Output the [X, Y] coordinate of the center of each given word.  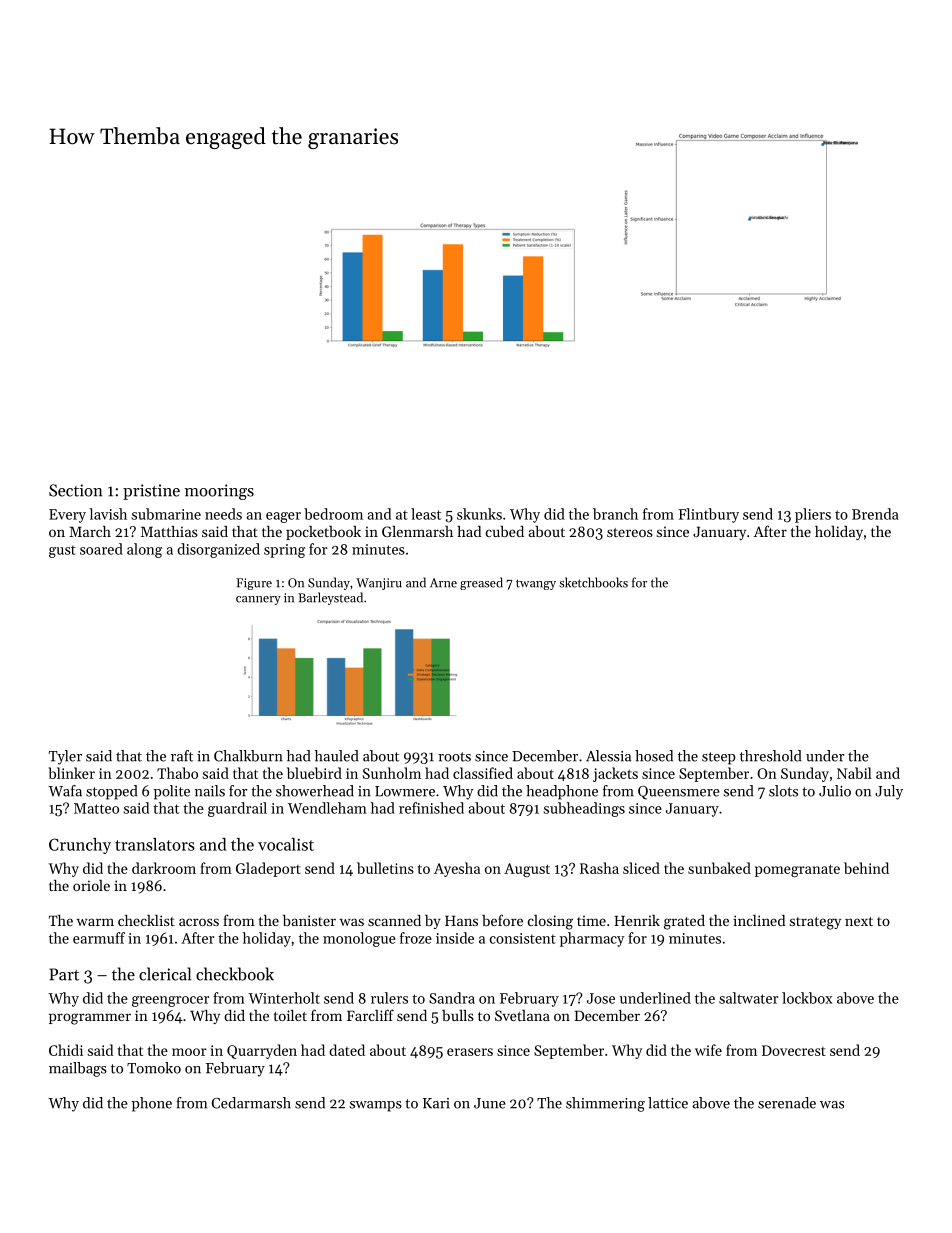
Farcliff [370, 1015]
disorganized [218, 550]
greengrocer [170, 1001]
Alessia [608, 756]
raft [182, 756]
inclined [759, 920]
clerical [165, 974]
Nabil [854, 773]
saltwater [748, 998]
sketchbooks [593, 582]
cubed [505, 531]
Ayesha [457, 869]
